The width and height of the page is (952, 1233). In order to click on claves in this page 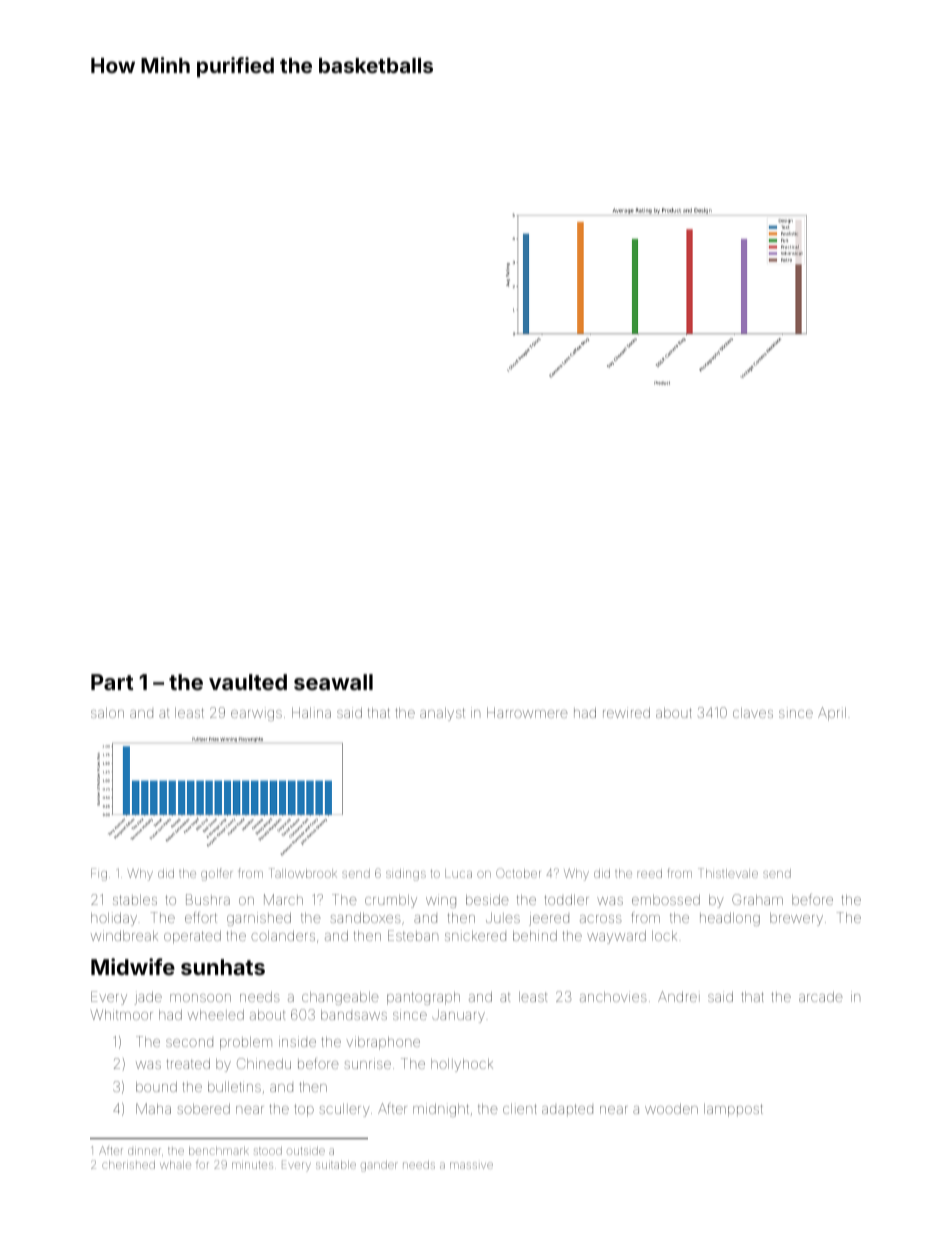, I will do `click(753, 713)`.
